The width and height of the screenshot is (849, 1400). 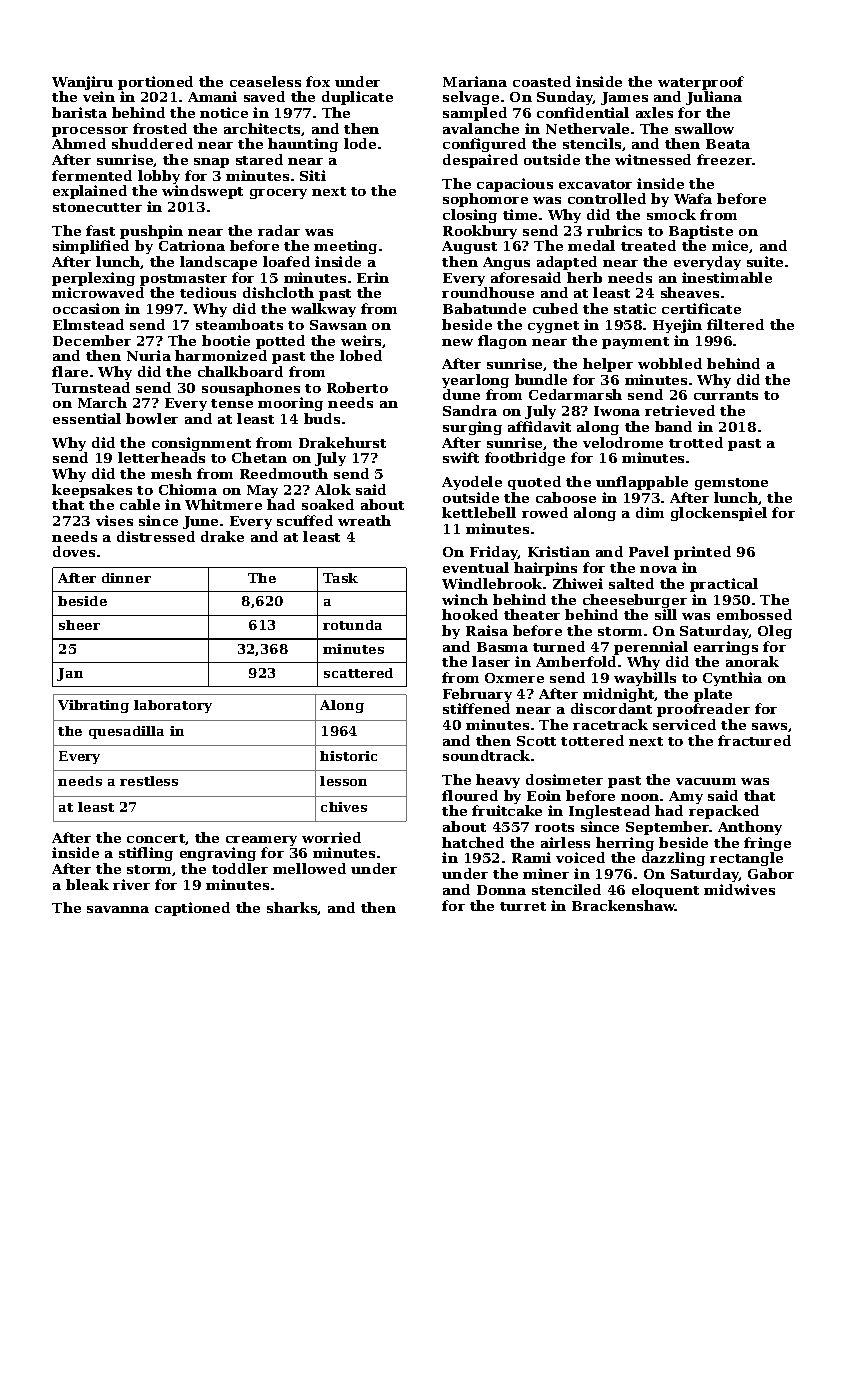 What do you see at coordinates (475, 81) in the screenshot?
I see `Mariana` at bounding box center [475, 81].
